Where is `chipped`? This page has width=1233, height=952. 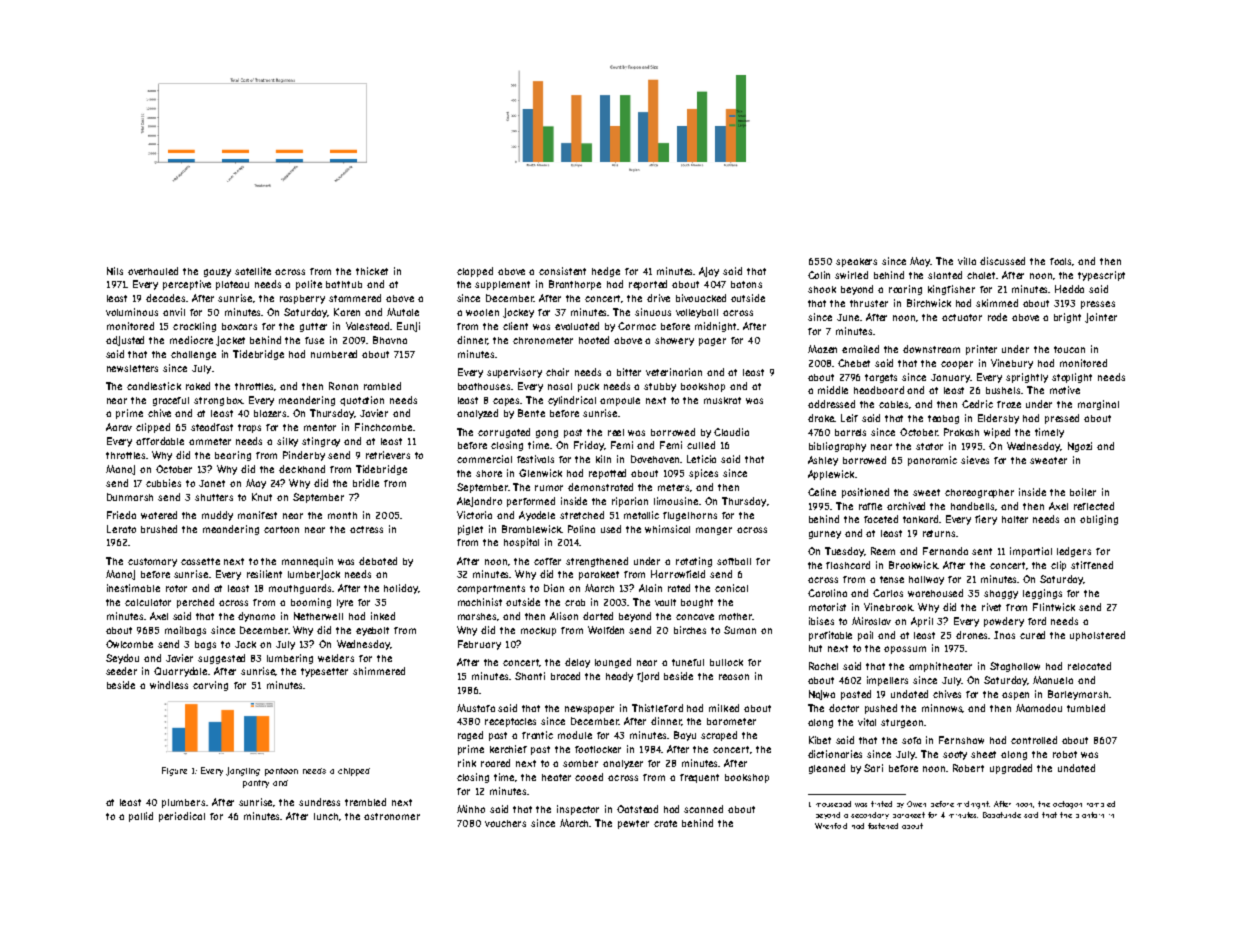 chipped is located at coordinates (354, 772).
